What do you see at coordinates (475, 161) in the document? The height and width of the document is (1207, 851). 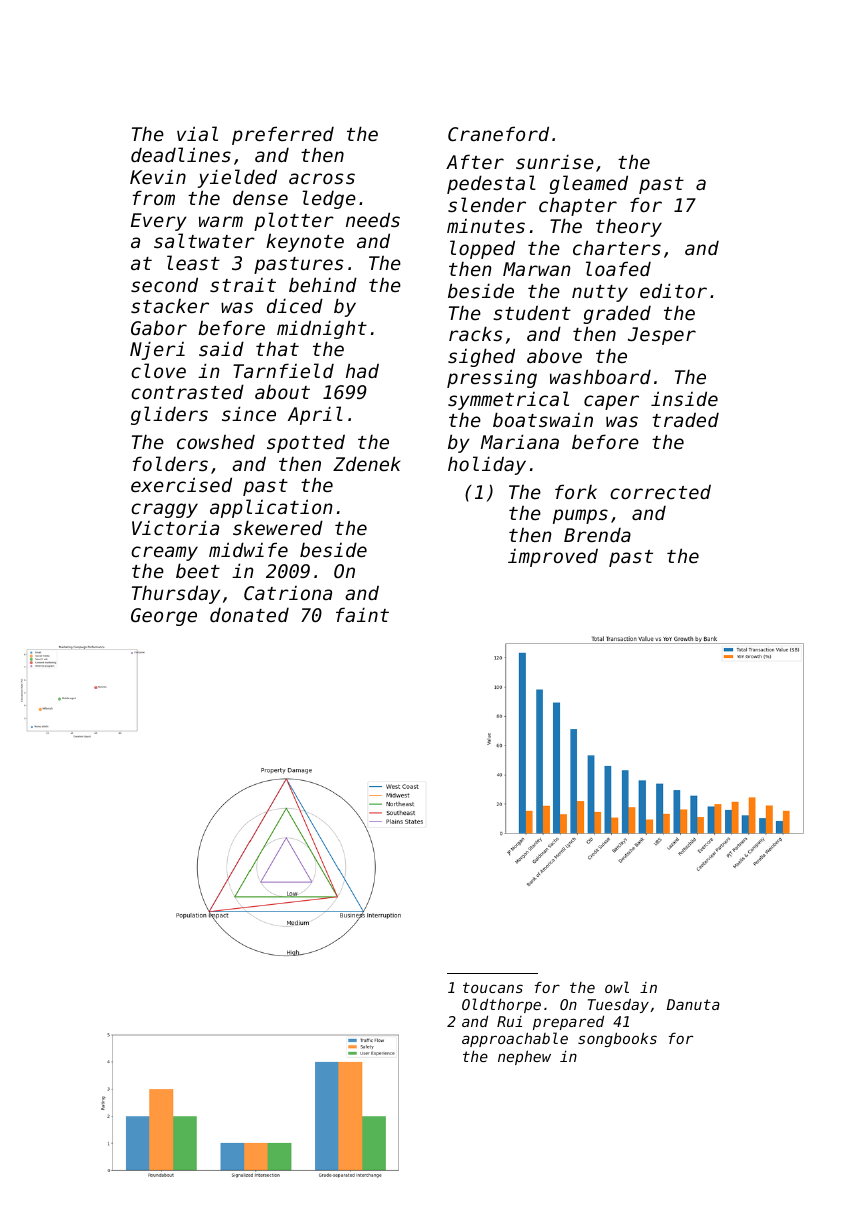 I see `After` at bounding box center [475, 161].
